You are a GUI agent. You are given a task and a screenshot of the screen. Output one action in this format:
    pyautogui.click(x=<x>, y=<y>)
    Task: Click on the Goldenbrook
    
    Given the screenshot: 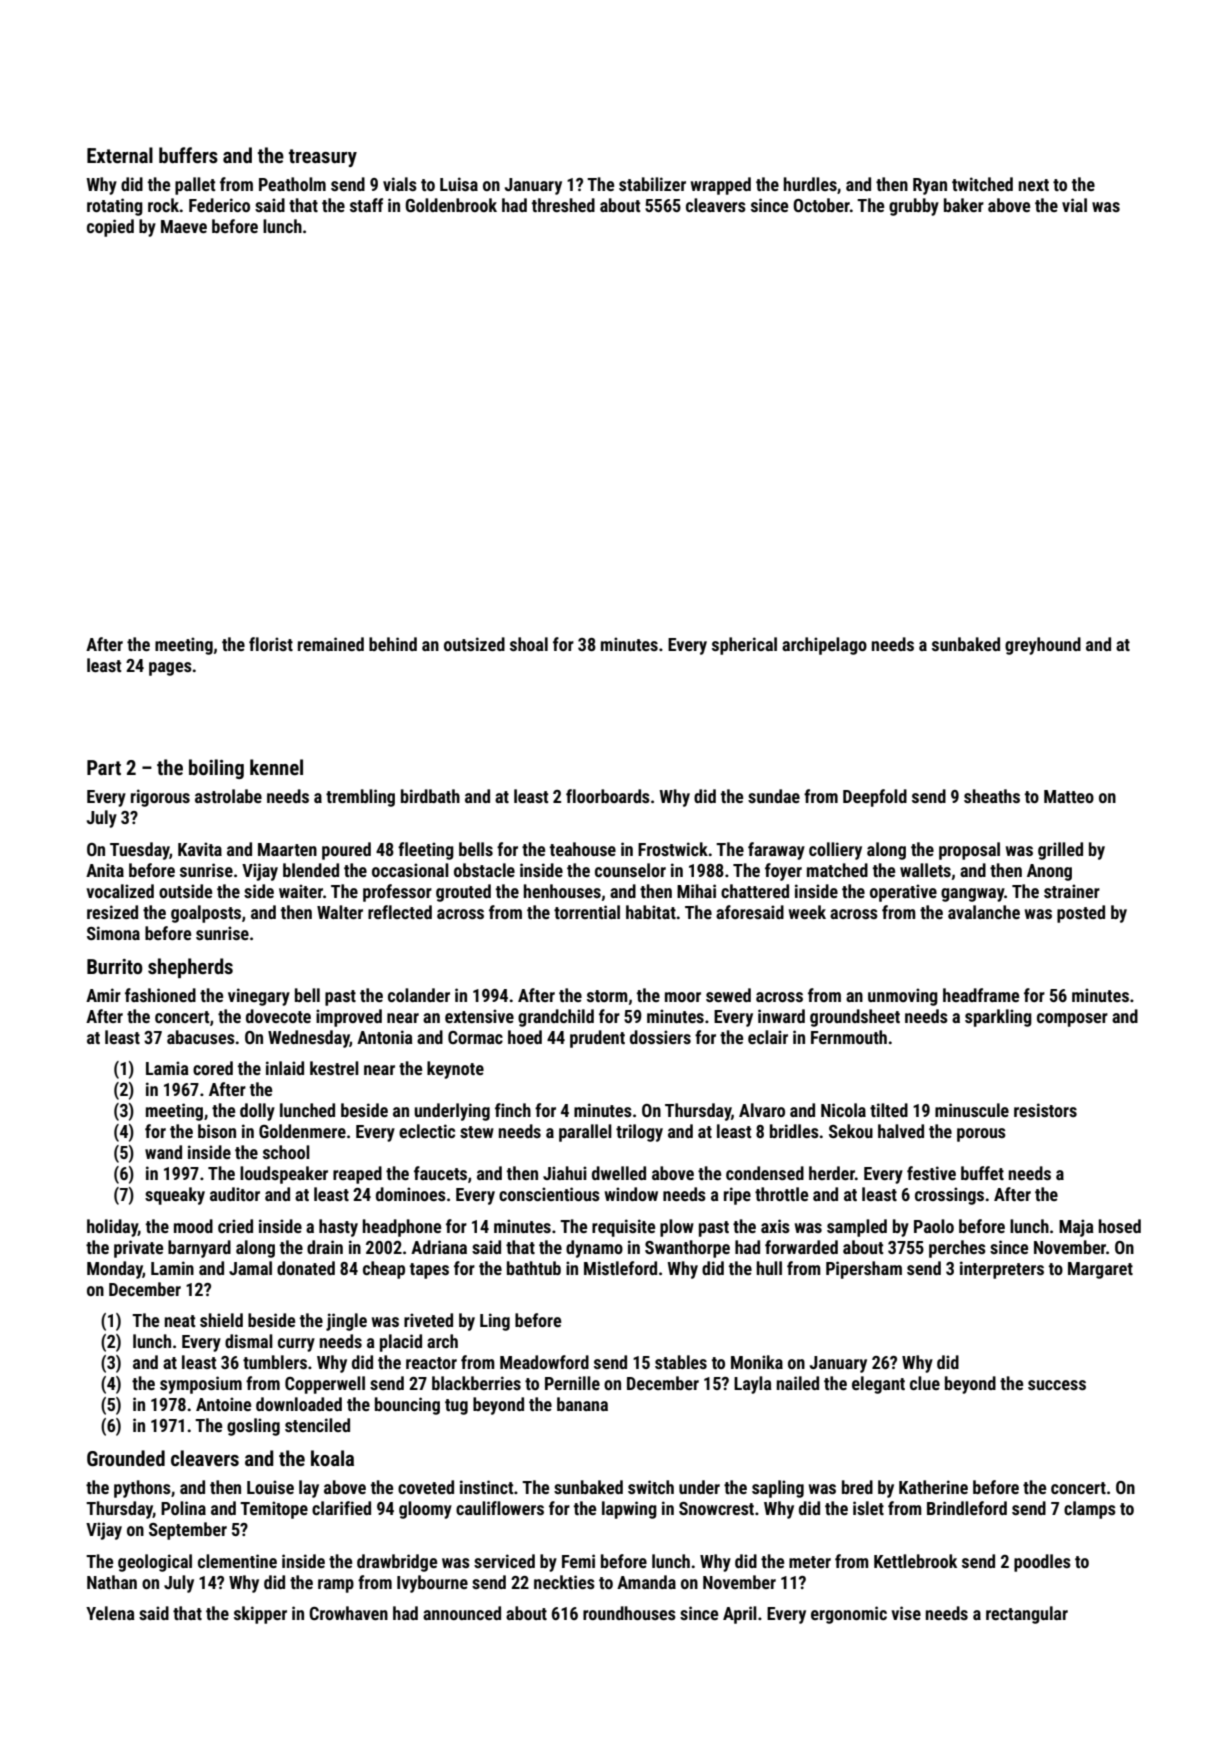 What is the action you would take?
    pyautogui.click(x=451, y=205)
